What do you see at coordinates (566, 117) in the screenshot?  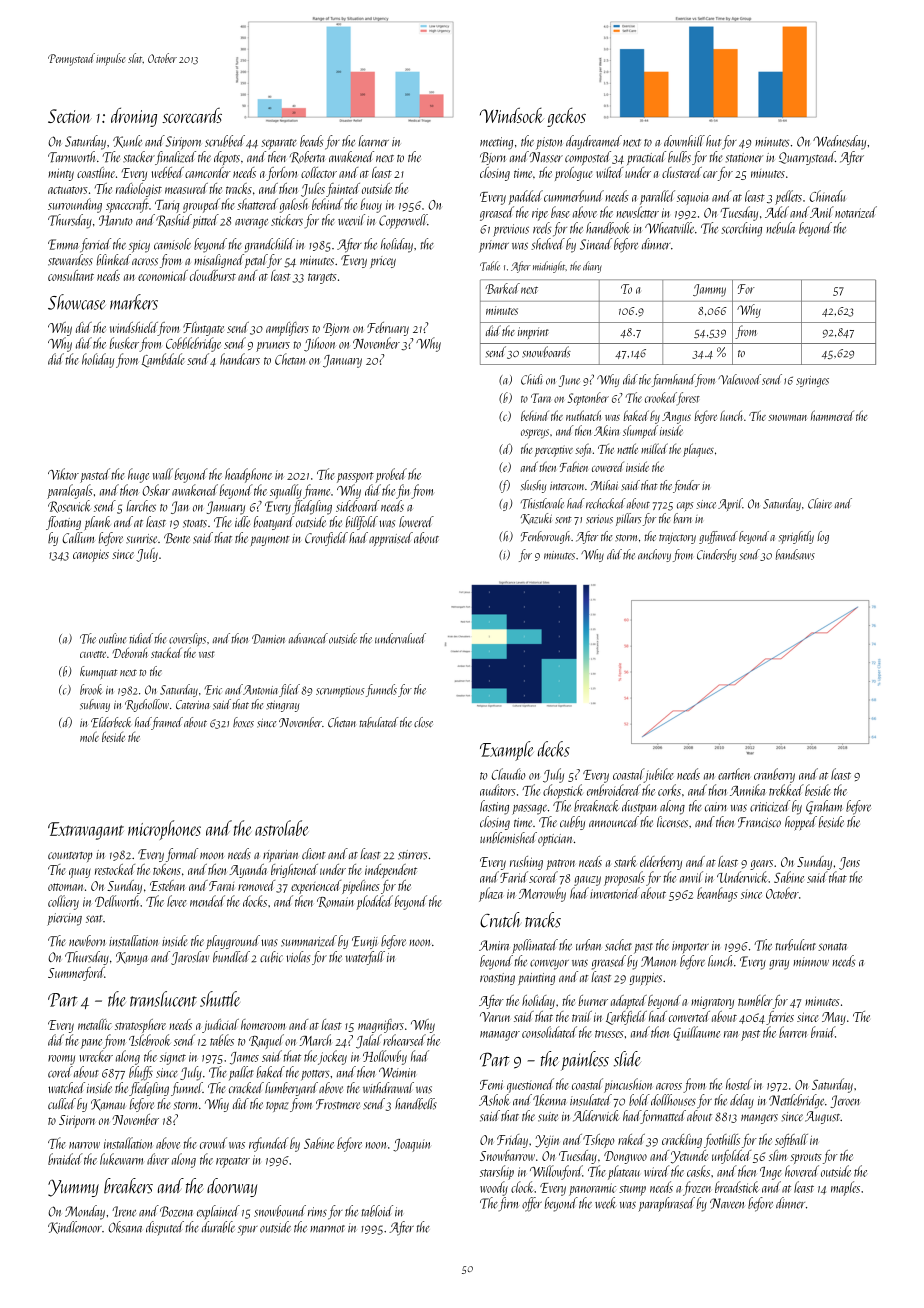 I see `geckos` at bounding box center [566, 117].
